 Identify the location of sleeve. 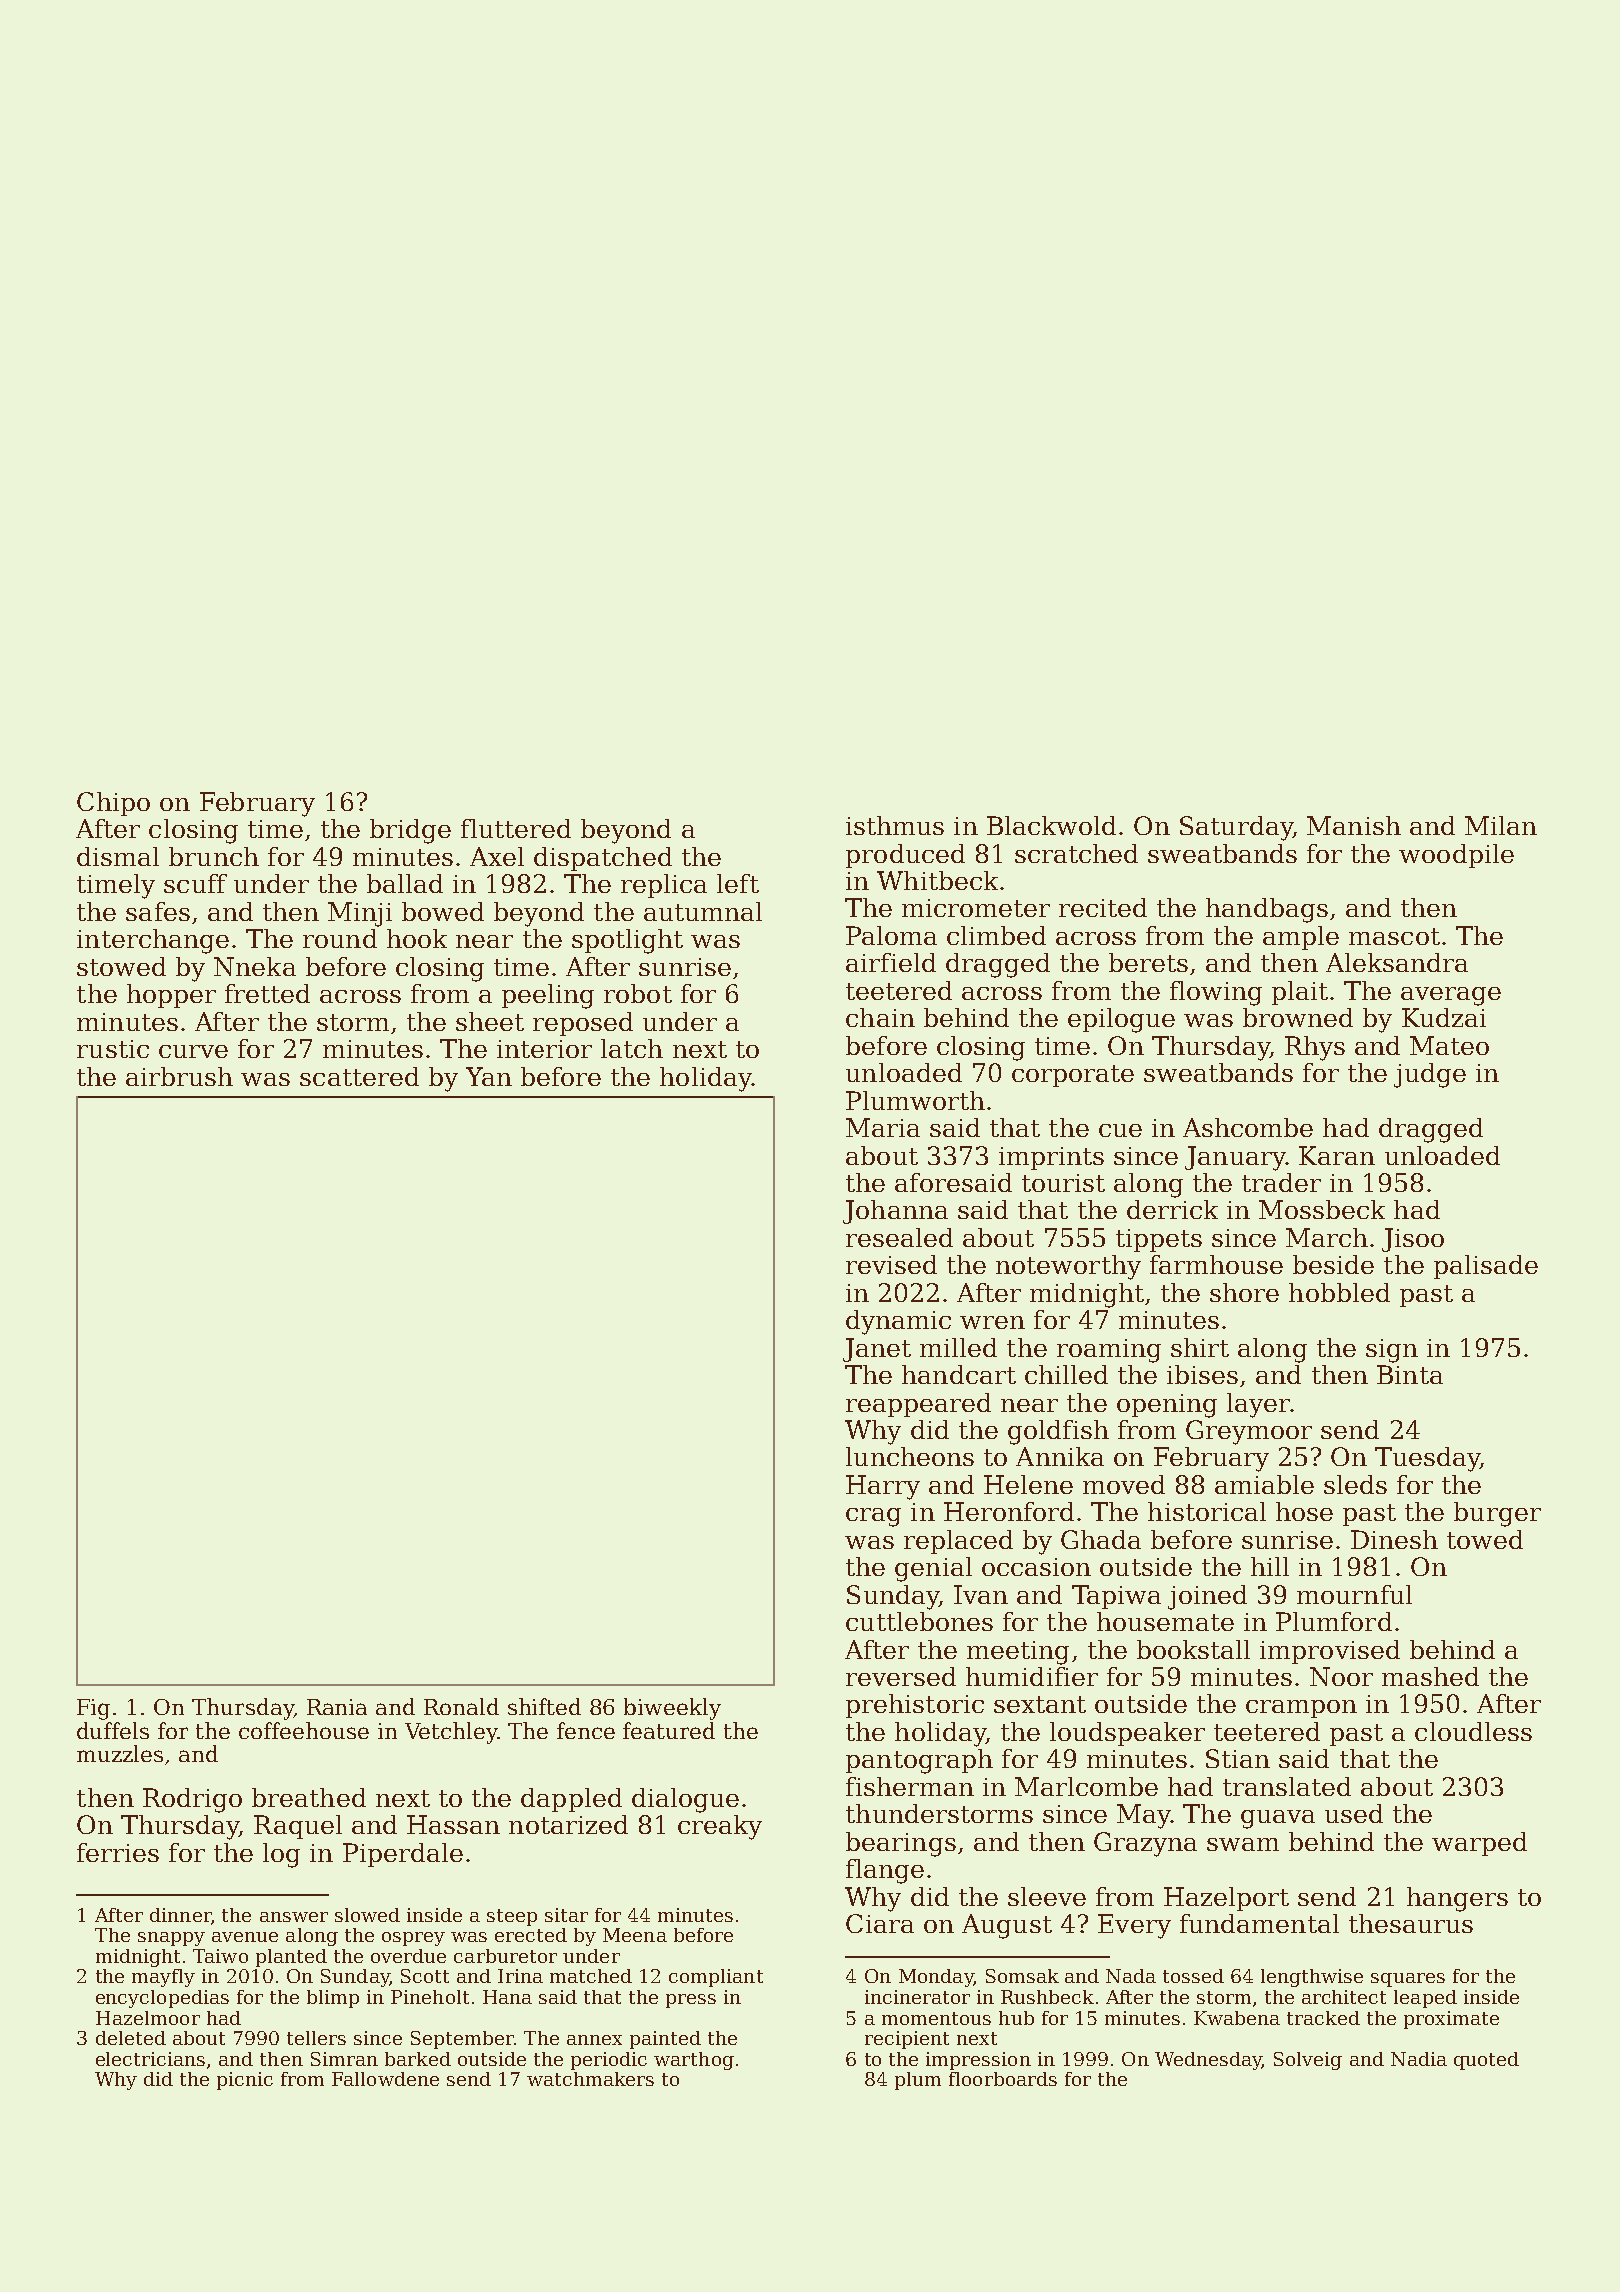
(1047, 1896).
